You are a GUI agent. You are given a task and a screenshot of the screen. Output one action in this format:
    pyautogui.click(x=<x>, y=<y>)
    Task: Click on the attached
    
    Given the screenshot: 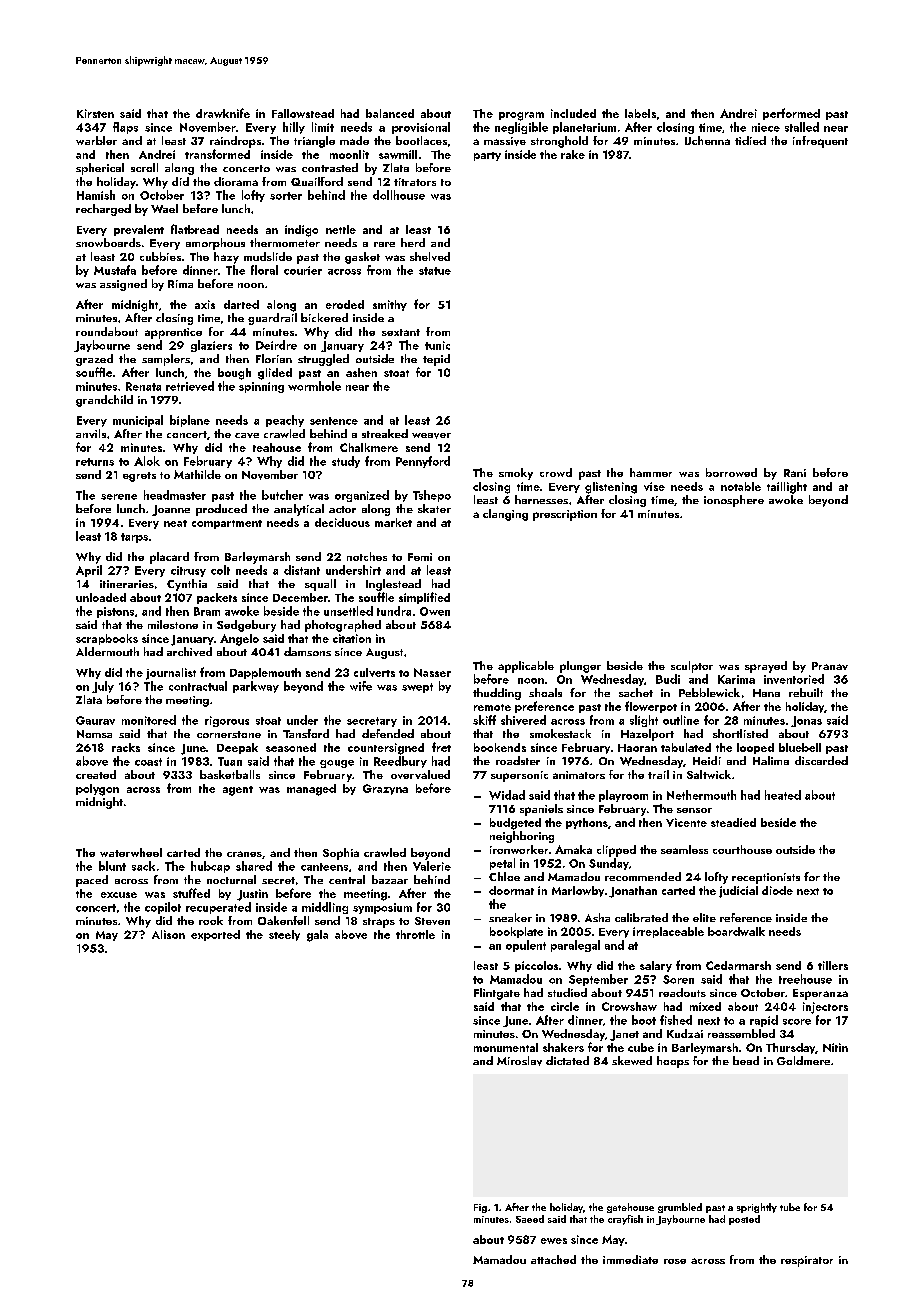 What is the action you would take?
    pyautogui.click(x=553, y=1259)
